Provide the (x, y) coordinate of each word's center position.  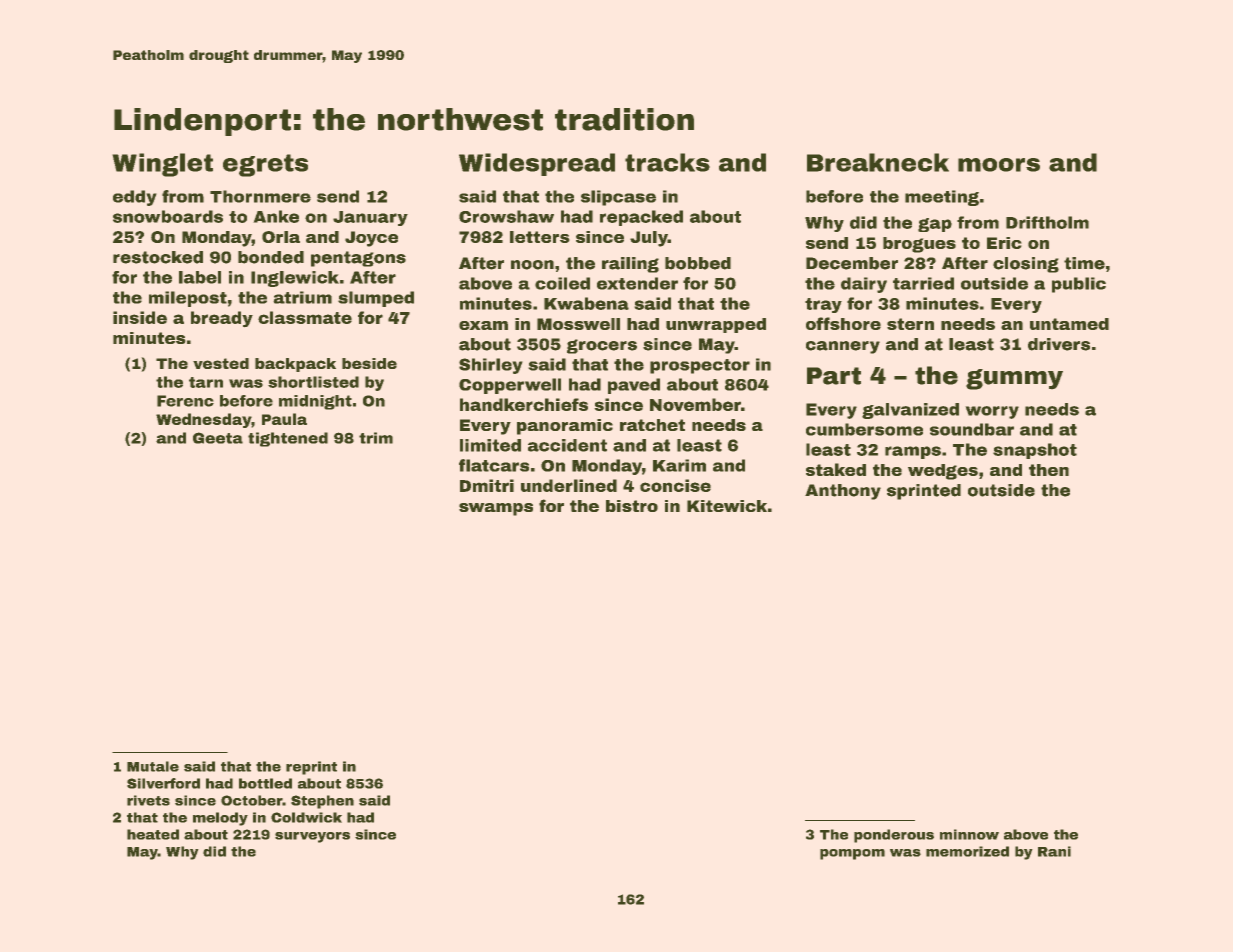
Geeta (218, 438)
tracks (667, 162)
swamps (496, 509)
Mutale (153, 766)
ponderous (894, 836)
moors (999, 165)
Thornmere (260, 196)
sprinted (924, 492)
